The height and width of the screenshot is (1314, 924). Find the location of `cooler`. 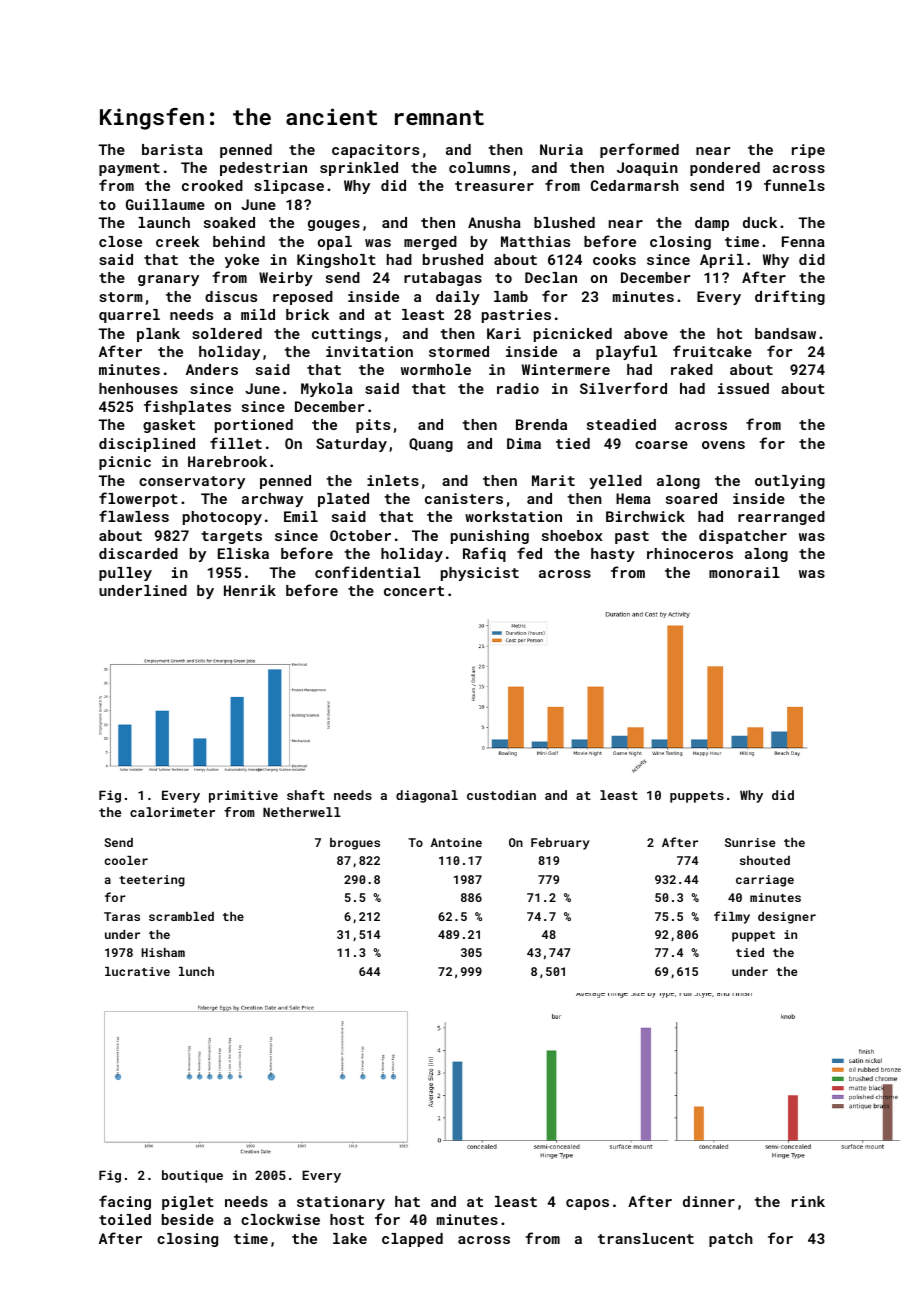

cooler is located at coordinates (126, 860).
